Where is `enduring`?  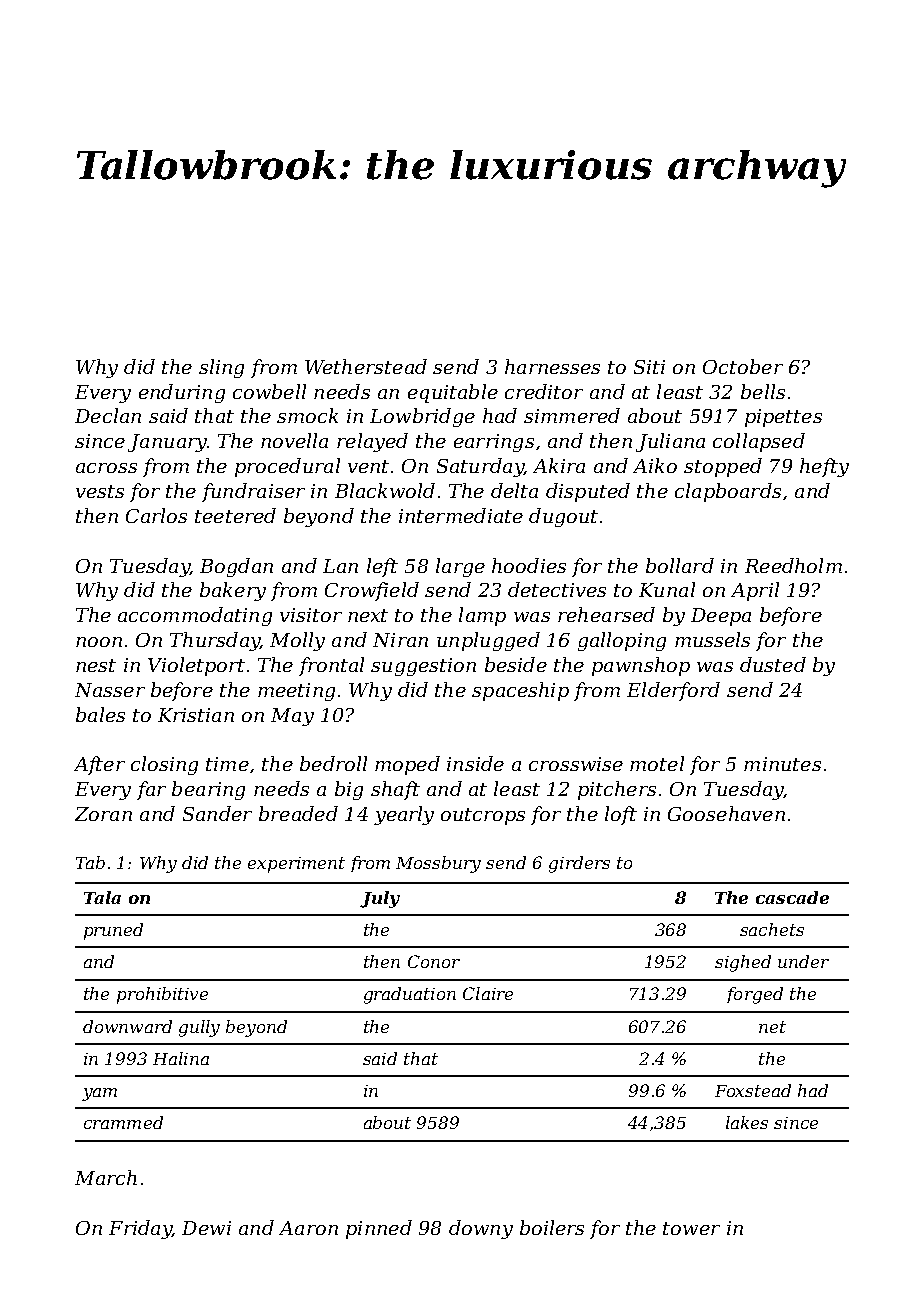 enduring is located at coordinates (182, 393).
